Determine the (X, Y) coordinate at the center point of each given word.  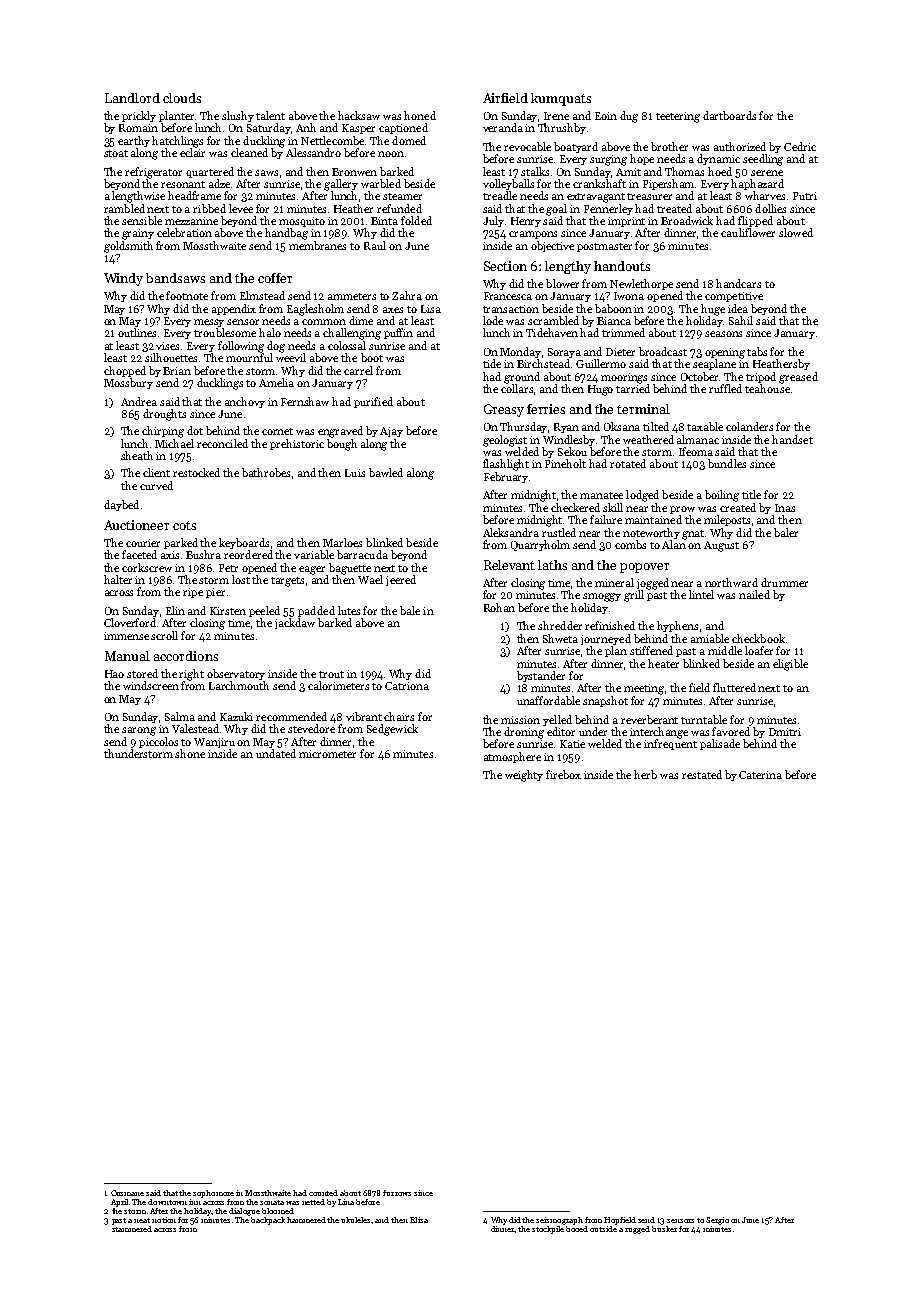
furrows (397, 1193)
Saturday (269, 128)
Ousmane (127, 1193)
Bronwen (354, 172)
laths (552, 565)
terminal (643, 409)
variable (314, 554)
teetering (678, 117)
